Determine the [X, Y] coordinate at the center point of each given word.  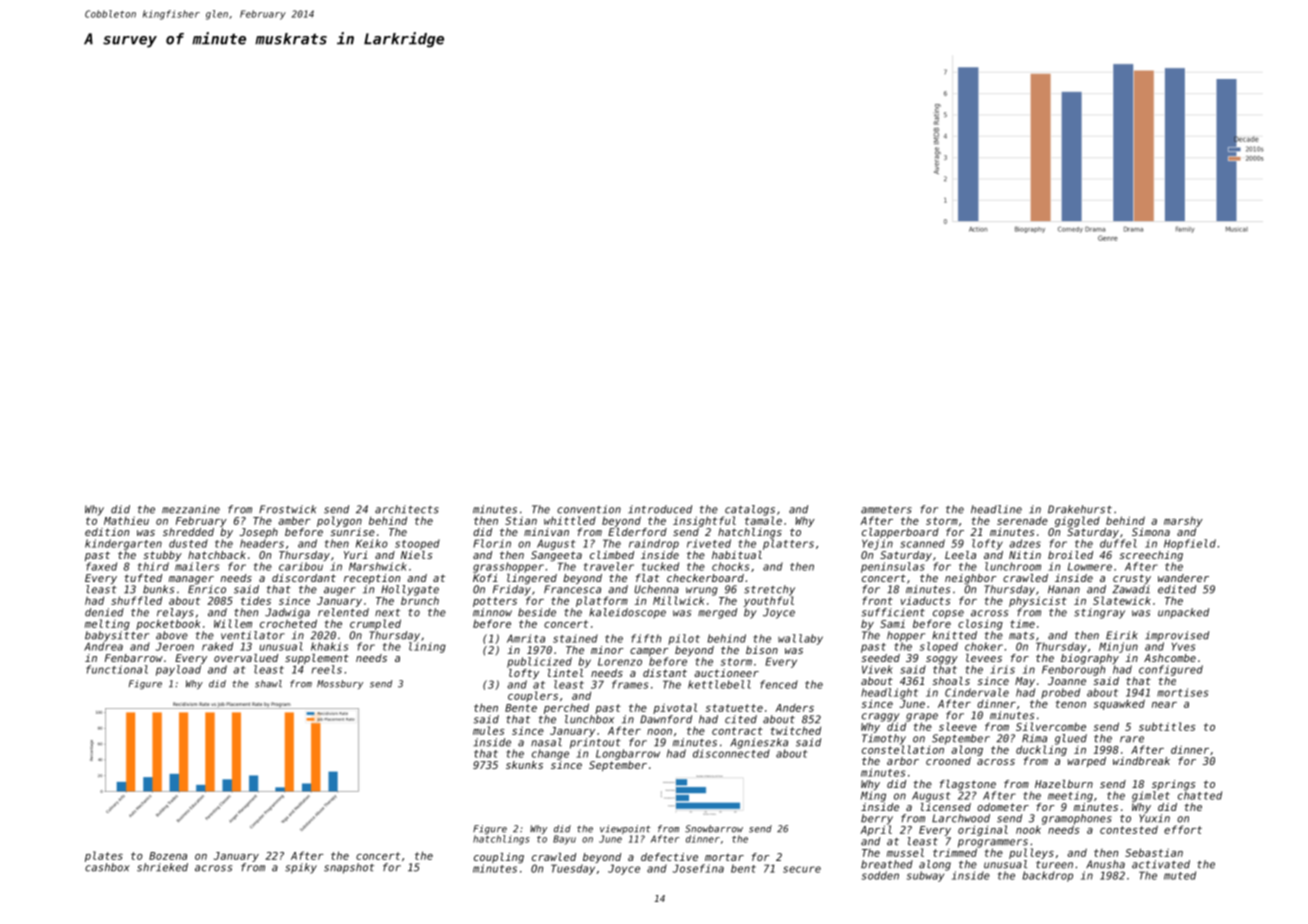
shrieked [162, 867]
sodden [880, 875]
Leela [960, 555]
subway [925, 876]
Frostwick [288, 509]
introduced [660, 509]
